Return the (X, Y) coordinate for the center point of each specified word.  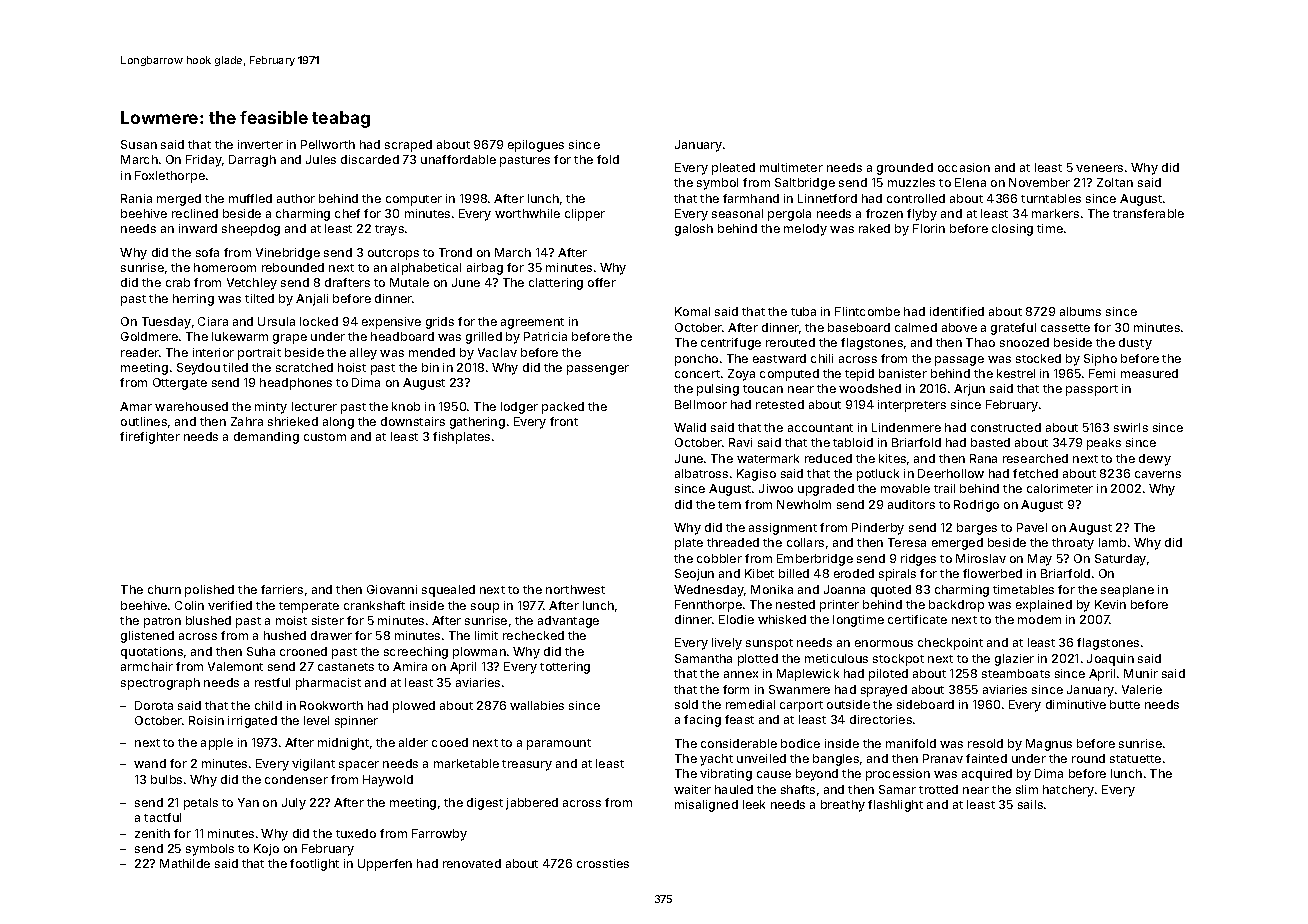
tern (729, 505)
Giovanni (392, 589)
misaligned (706, 806)
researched (1035, 458)
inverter (260, 144)
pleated (733, 169)
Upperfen (385, 865)
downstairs (413, 421)
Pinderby (878, 529)
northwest (575, 589)
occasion (964, 167)
